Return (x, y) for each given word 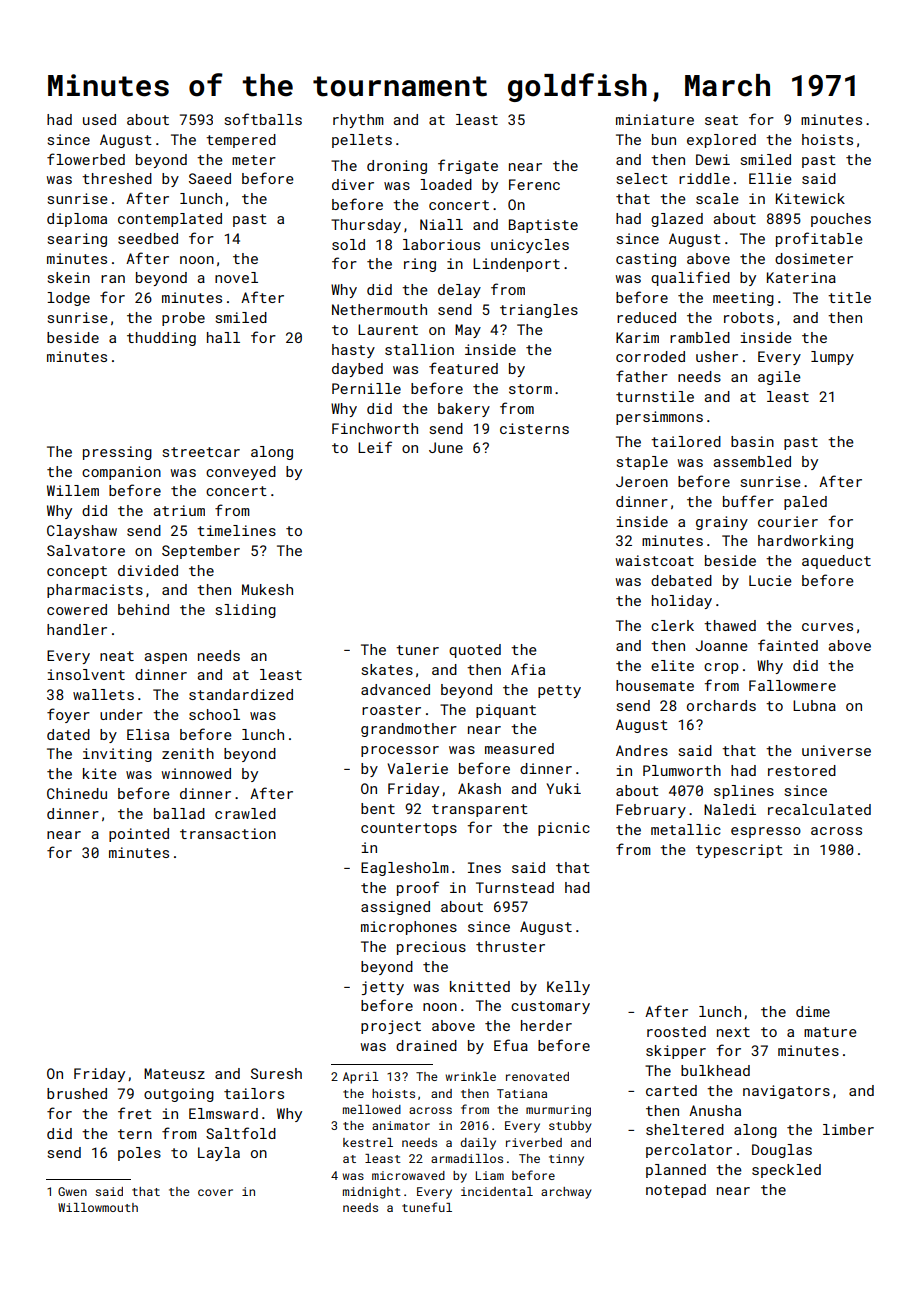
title (849, 297)
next (733, 1032)
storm (530, 389)
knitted (480, 986)
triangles (539, 311)
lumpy (832, 358)
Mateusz (174, 1073)
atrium (179, 510)
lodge (68, 299)
